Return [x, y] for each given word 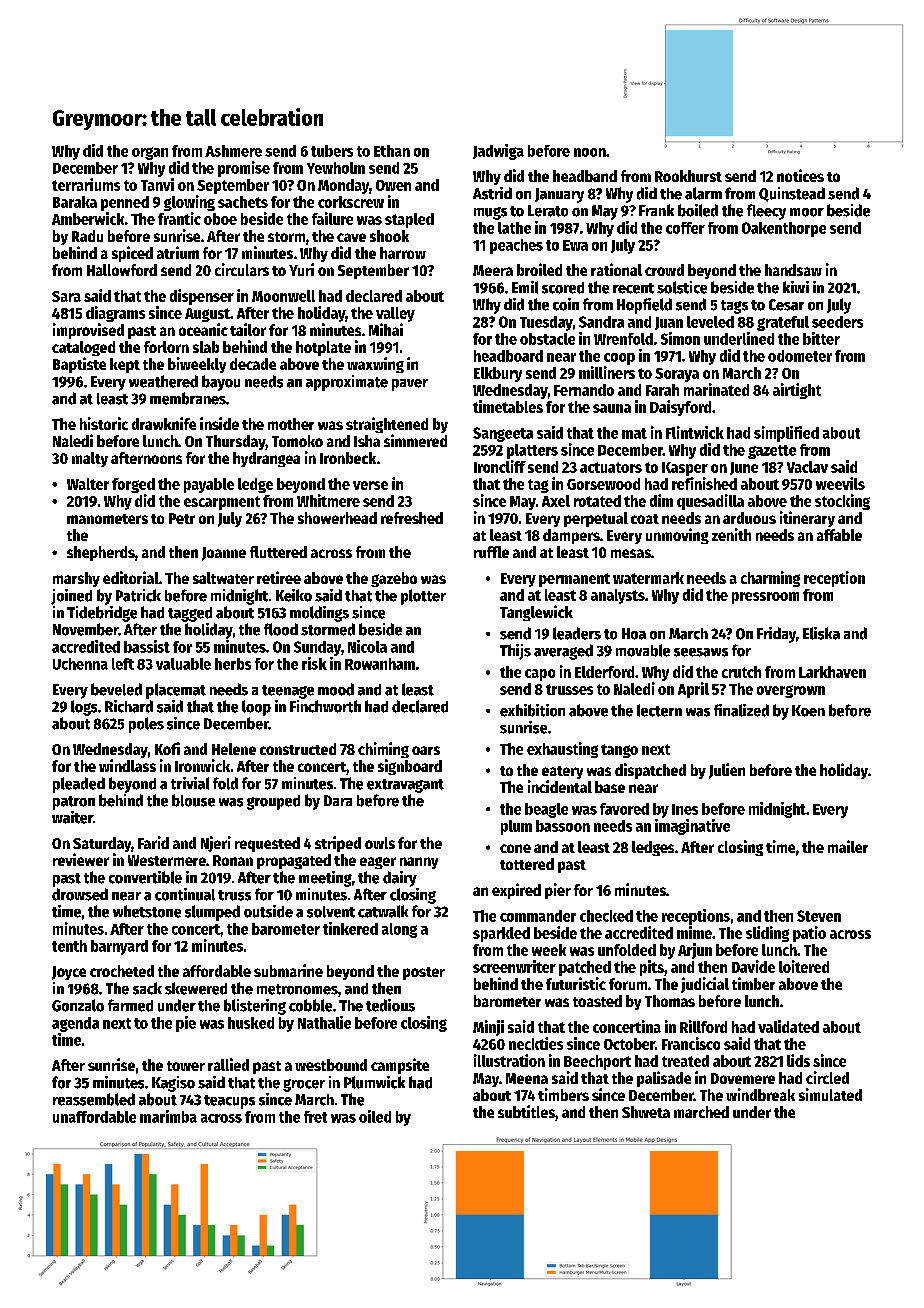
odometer [800, 356]
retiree [279, 577]
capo [540, 675]
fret [315, 1117]
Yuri [301, 269]
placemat [176, 691]
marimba [168, 1116]
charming [770, 579]
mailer [848, 846]
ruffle [491, 552]
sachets [243, 202]
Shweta [646, 1112]
